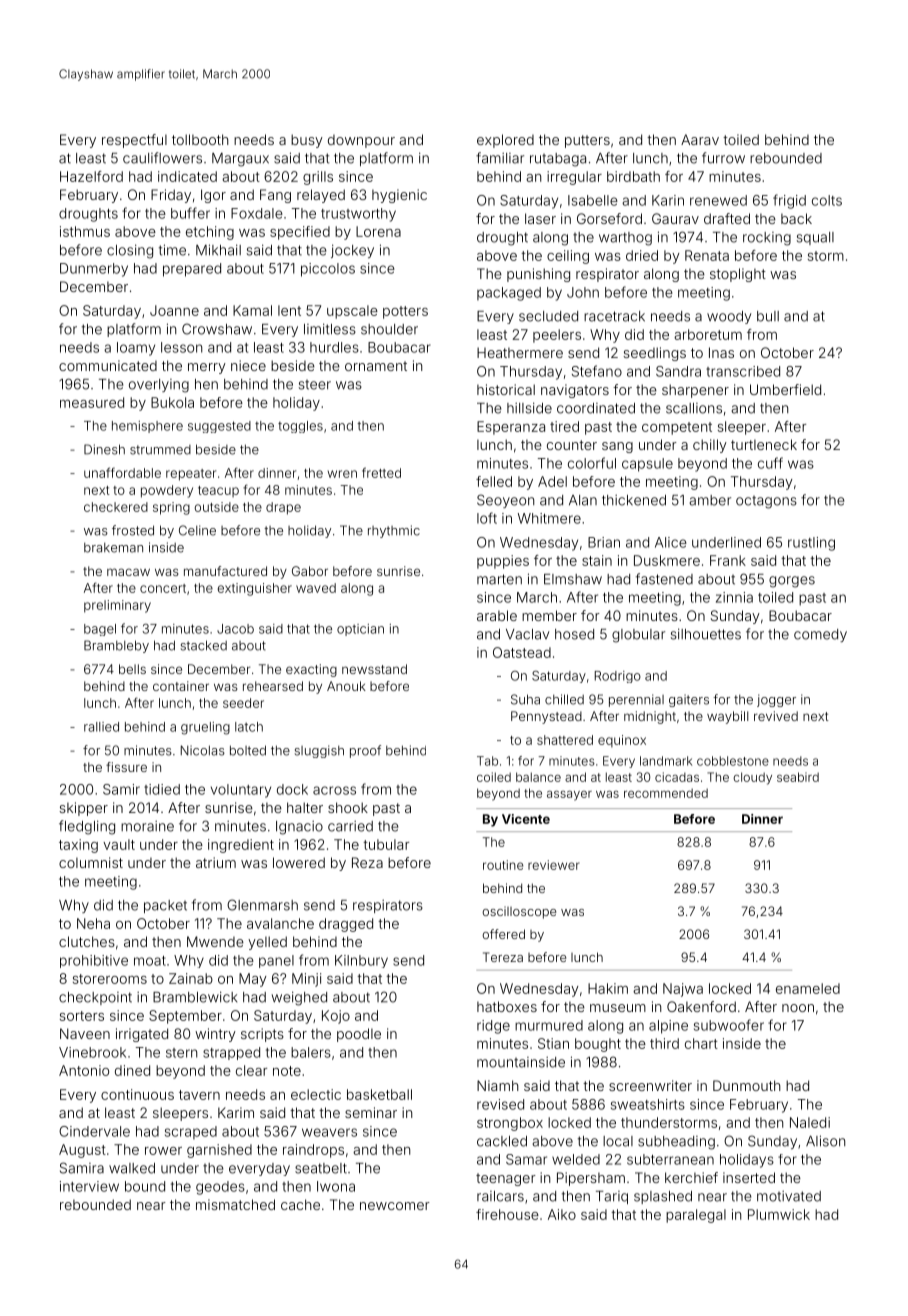  I want to click on checkered, so click(116, 507).
